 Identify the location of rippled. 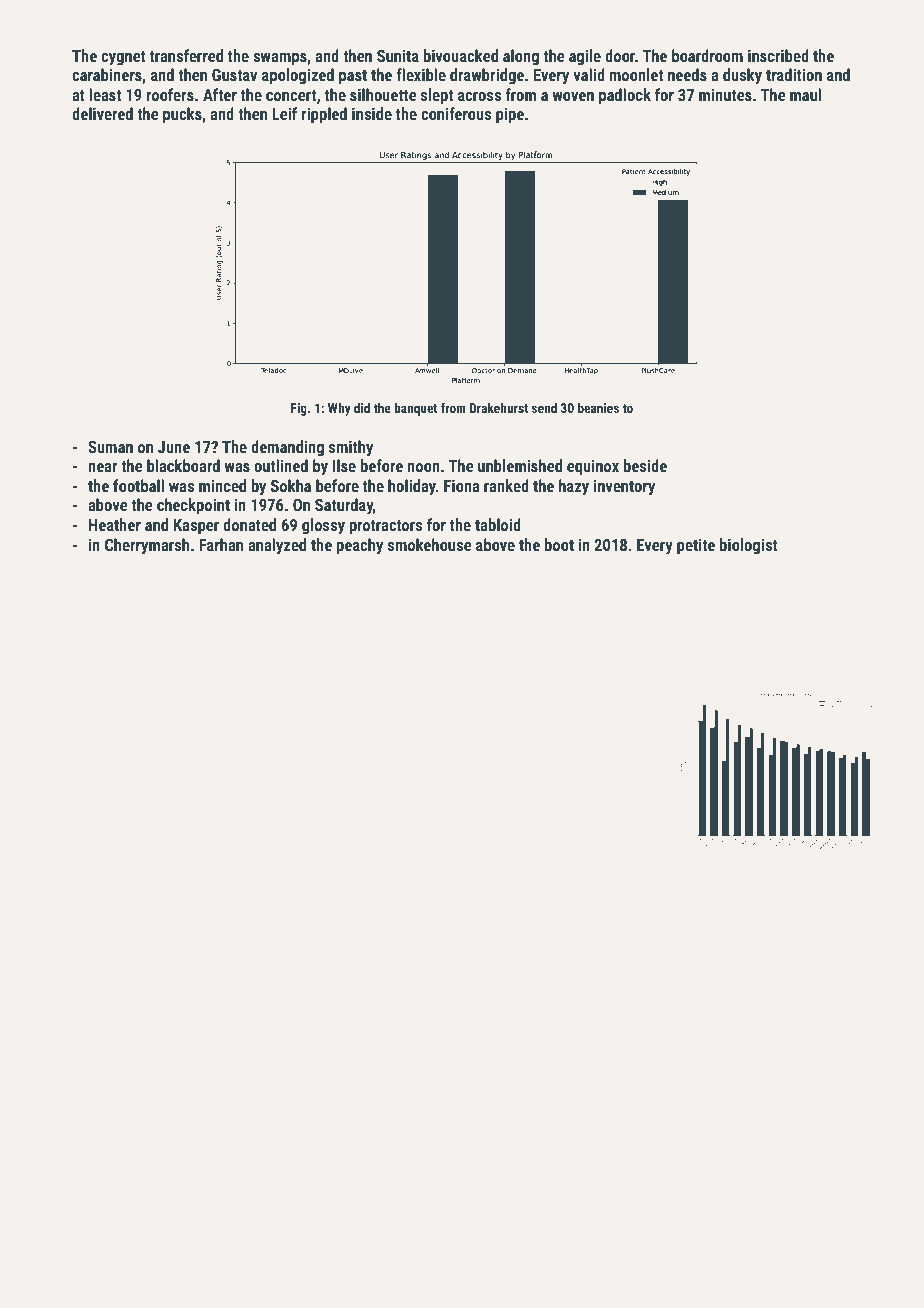
(324, 115).
